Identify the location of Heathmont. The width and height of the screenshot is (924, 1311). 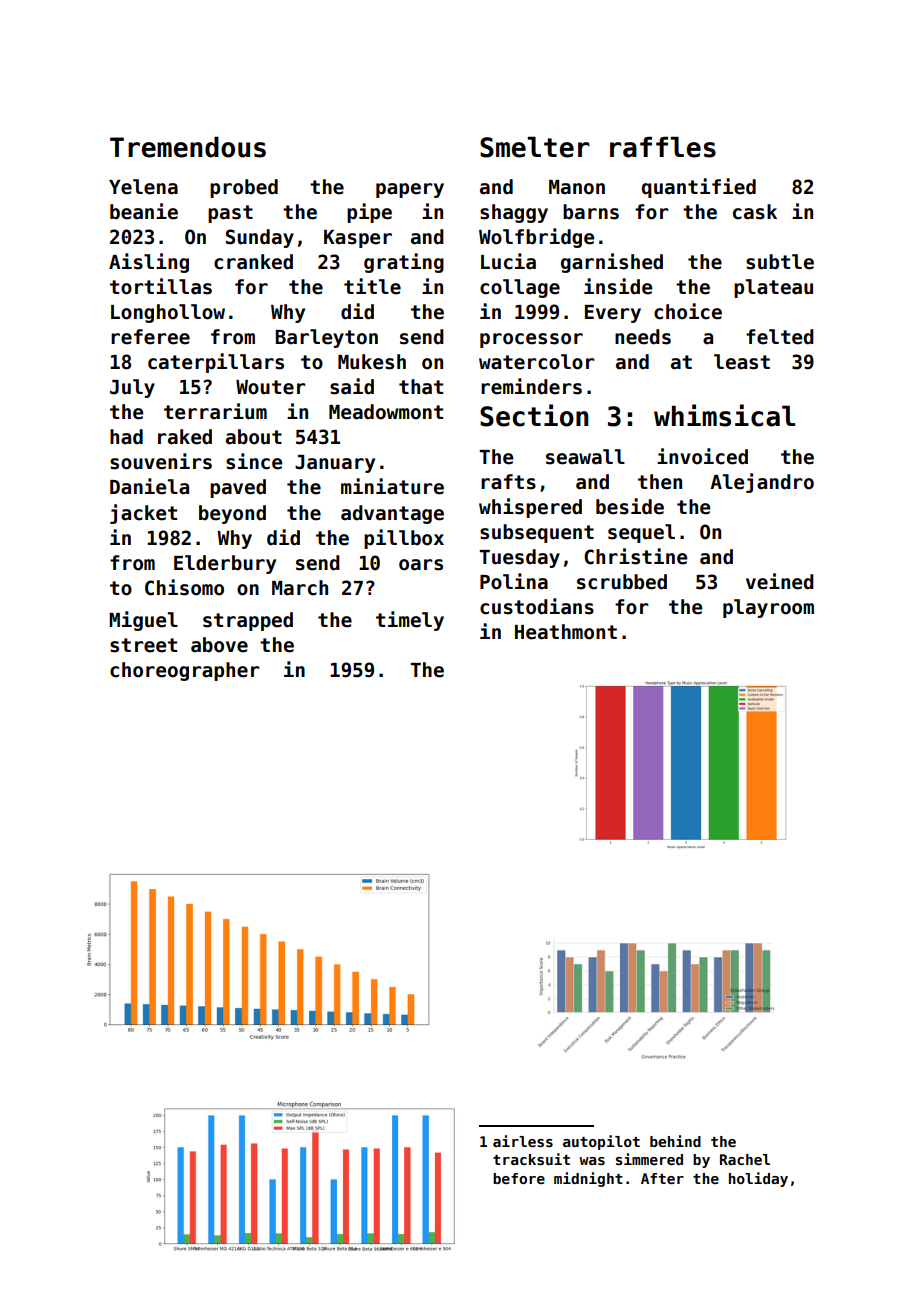
(566, 632).
